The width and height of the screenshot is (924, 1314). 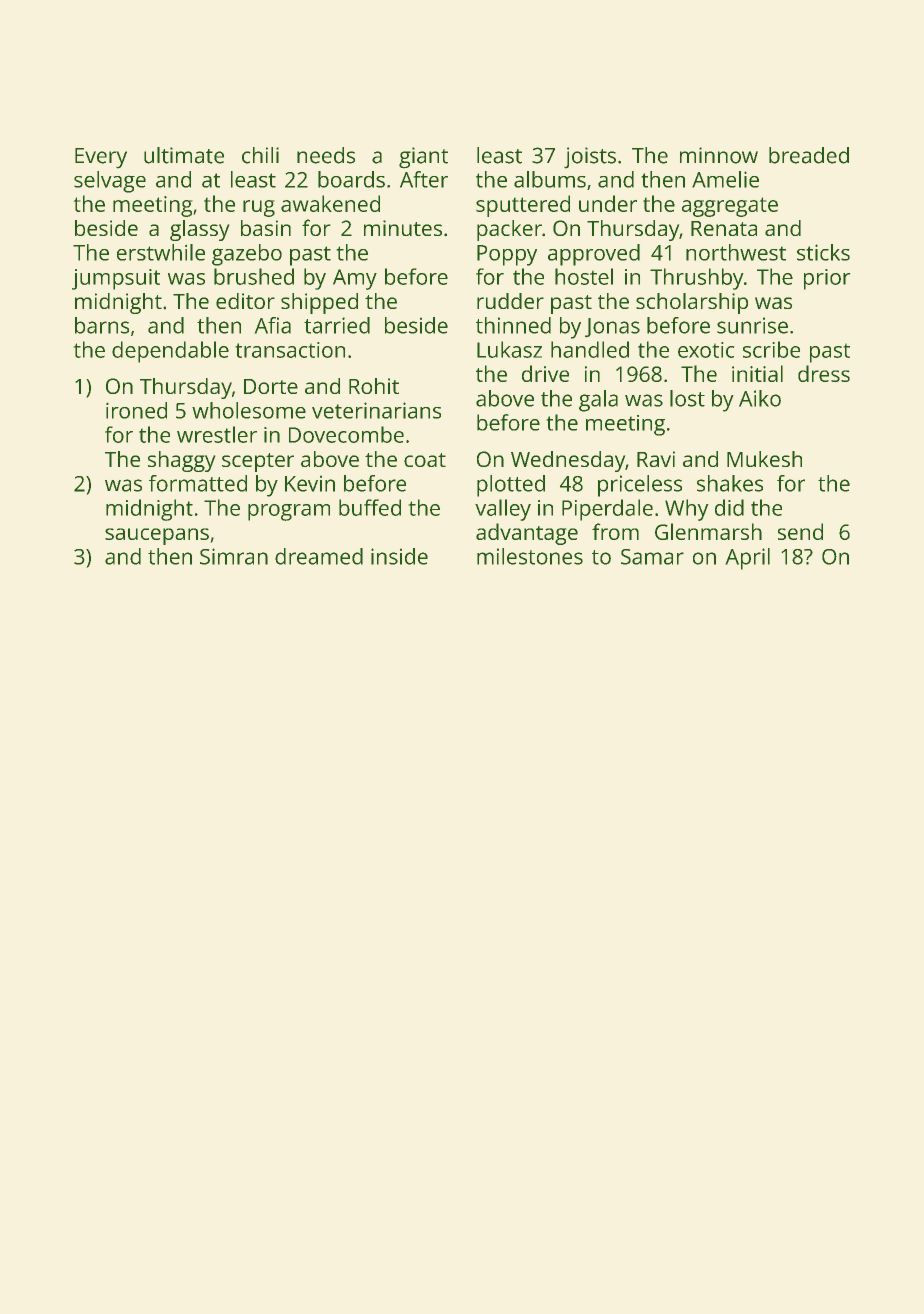 What do you see at coordinates (764, 459) in the screenshot?
I see `Mukesh` at bounding box center [764, 459].
